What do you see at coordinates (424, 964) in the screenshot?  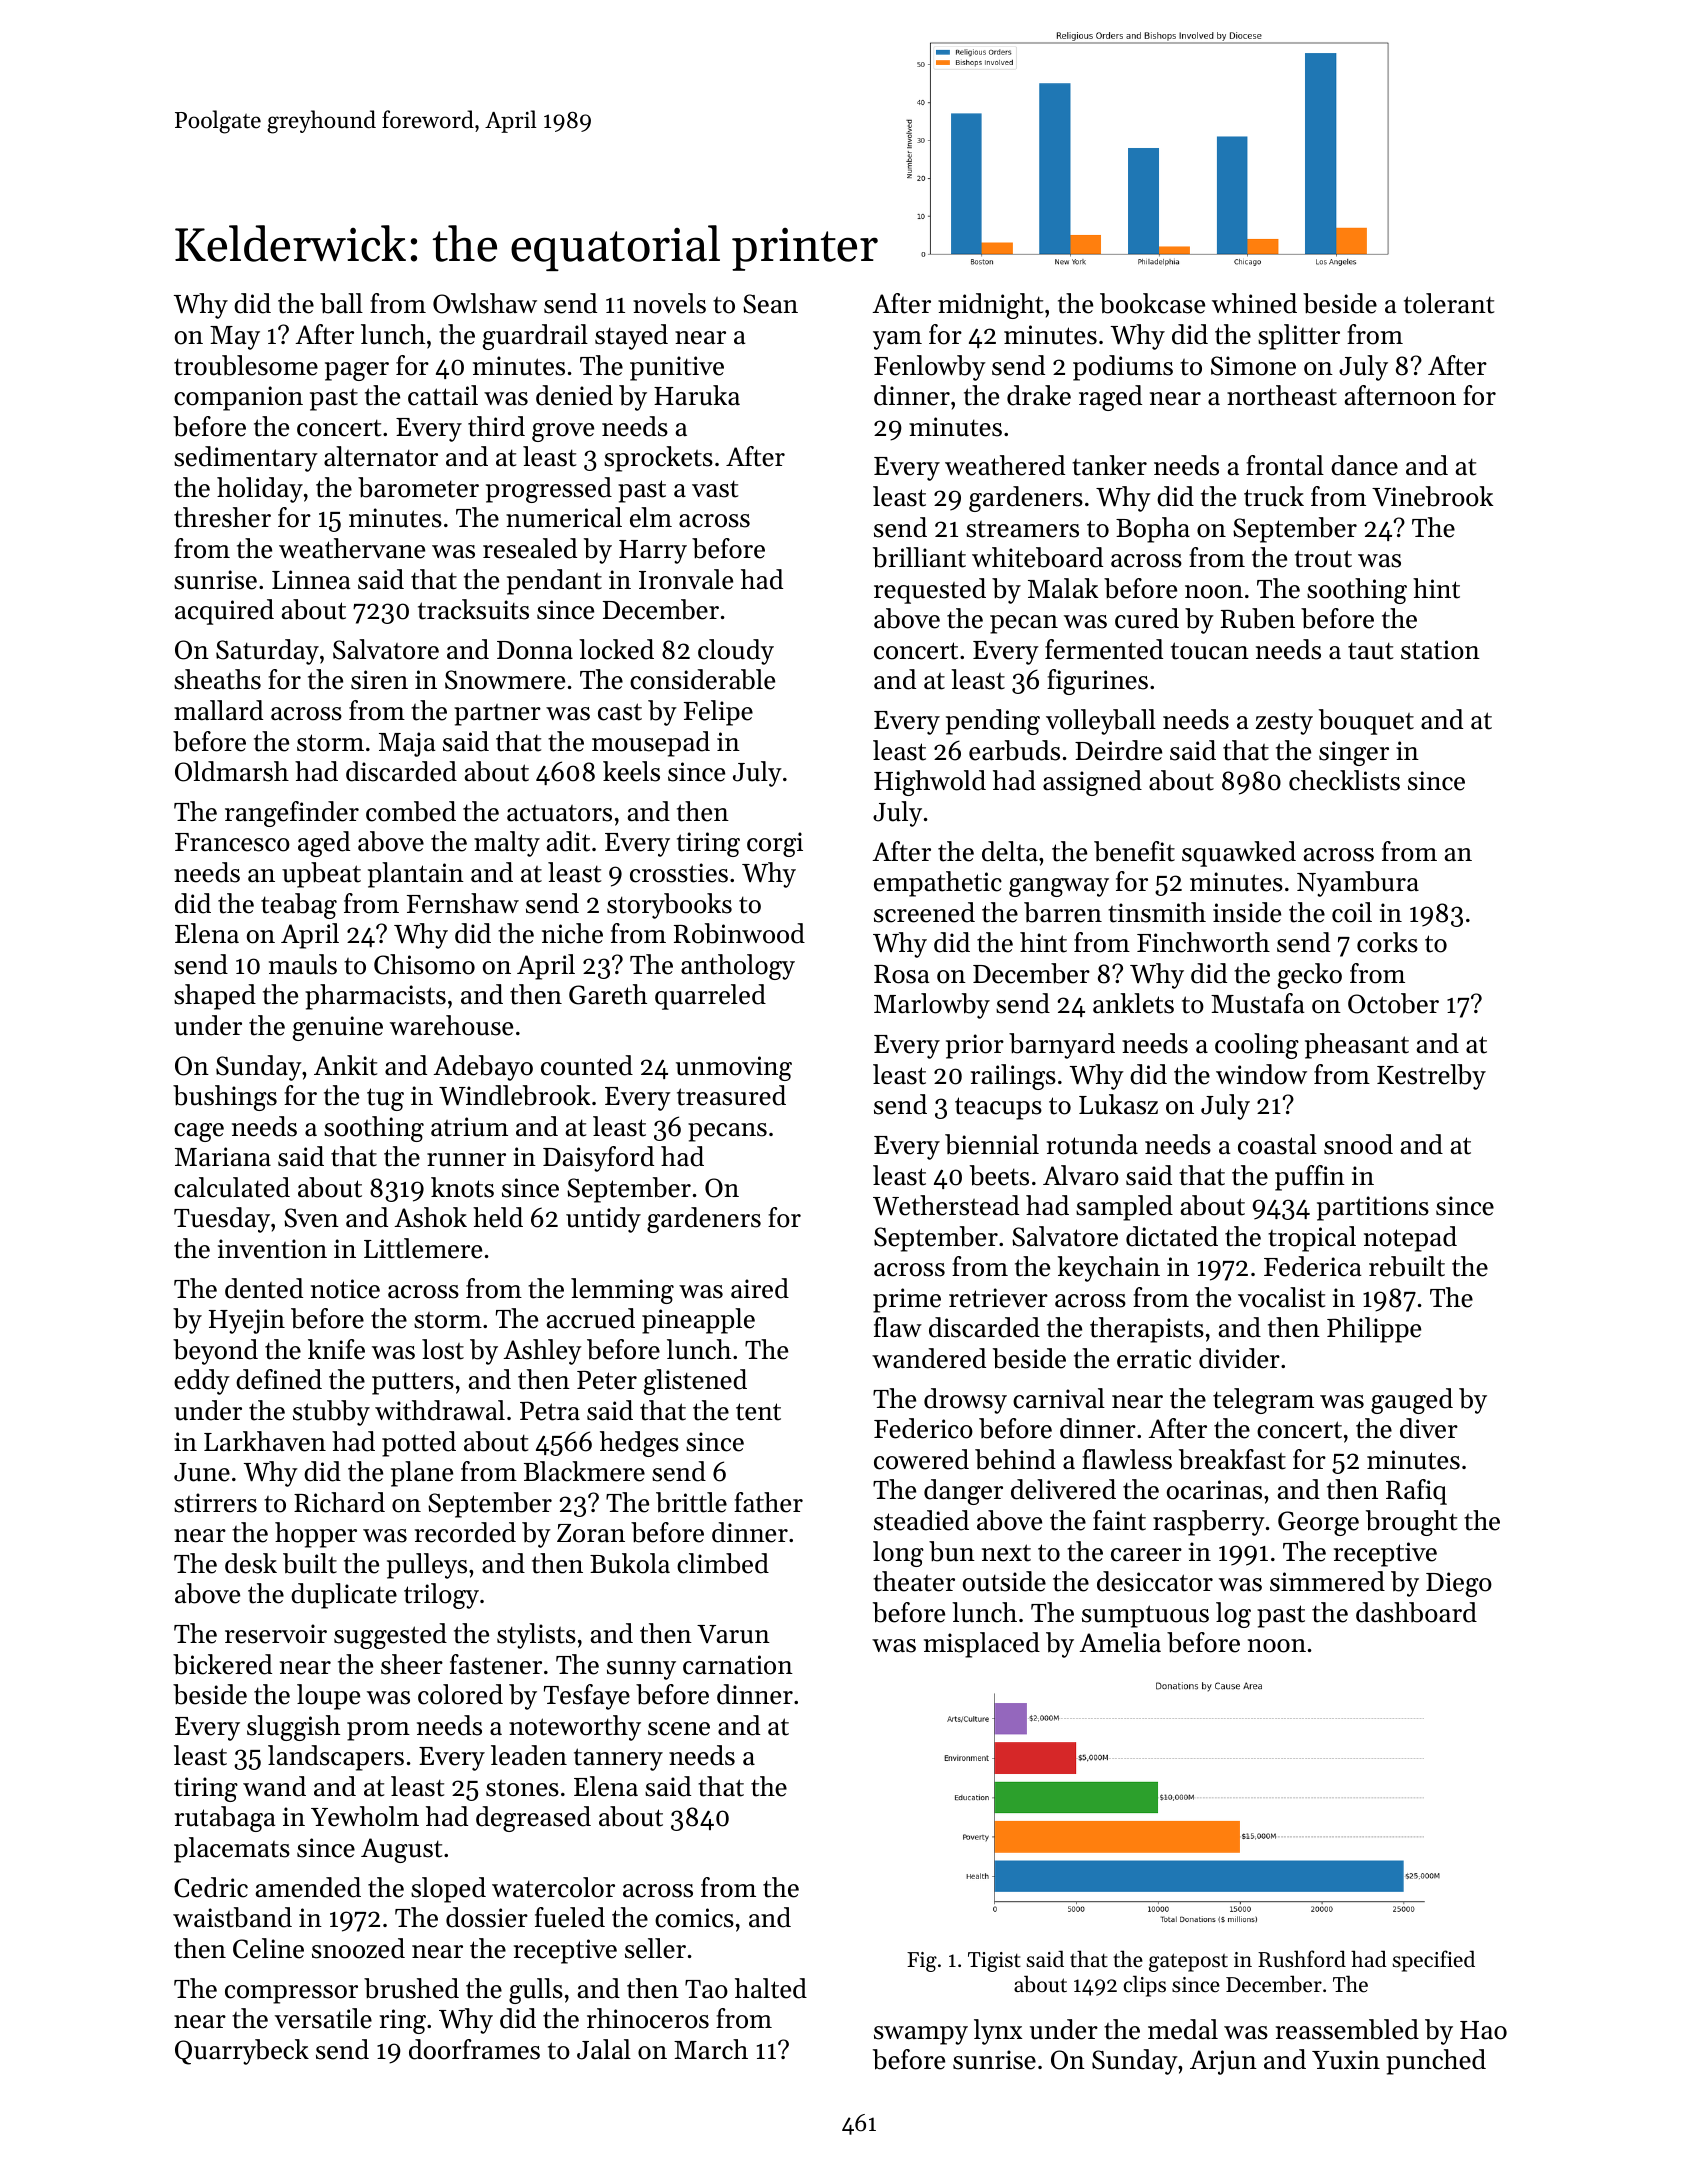 I see `Chisomo` at bounding box center [424, 964].
